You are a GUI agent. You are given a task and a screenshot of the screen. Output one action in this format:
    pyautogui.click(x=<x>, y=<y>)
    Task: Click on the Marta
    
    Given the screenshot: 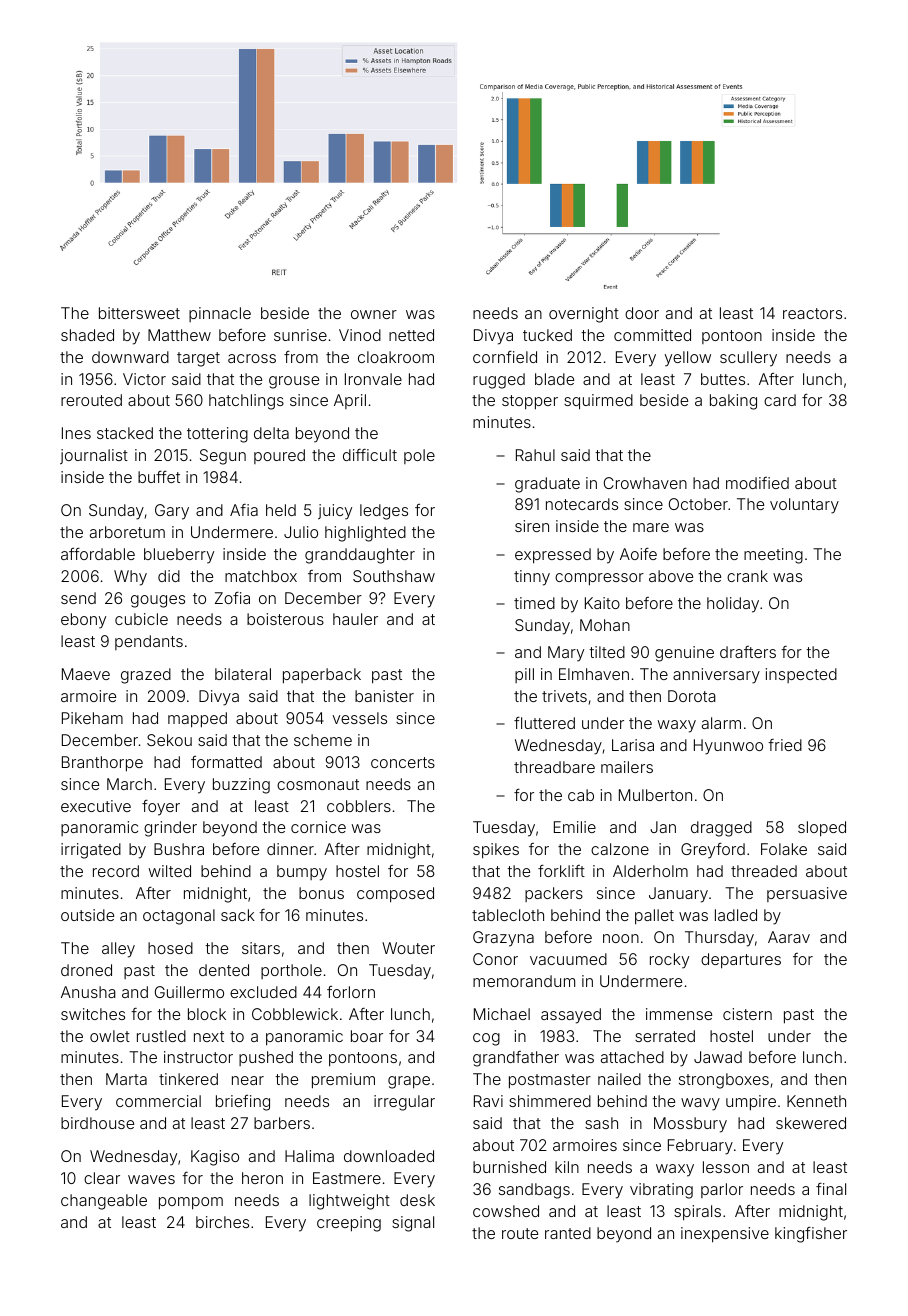 What is the action you would take?
    pyautogui.click(x=126, y=1079)
